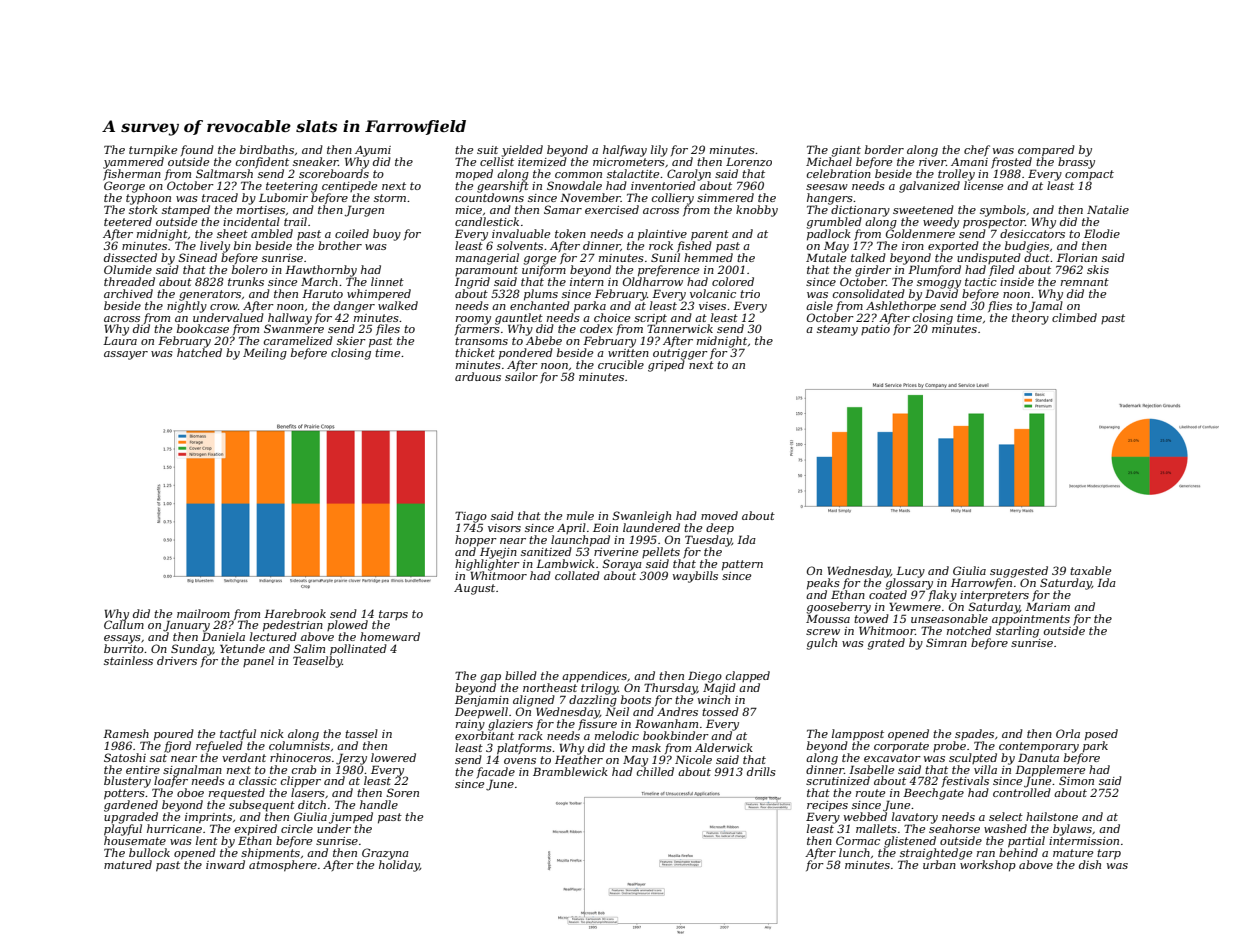 The width and height of the screenshot is (1233, 952). What do you see at coordinates (988, 866) in the screenshot?
I see `workshop` at bounding box center [988, 866].
